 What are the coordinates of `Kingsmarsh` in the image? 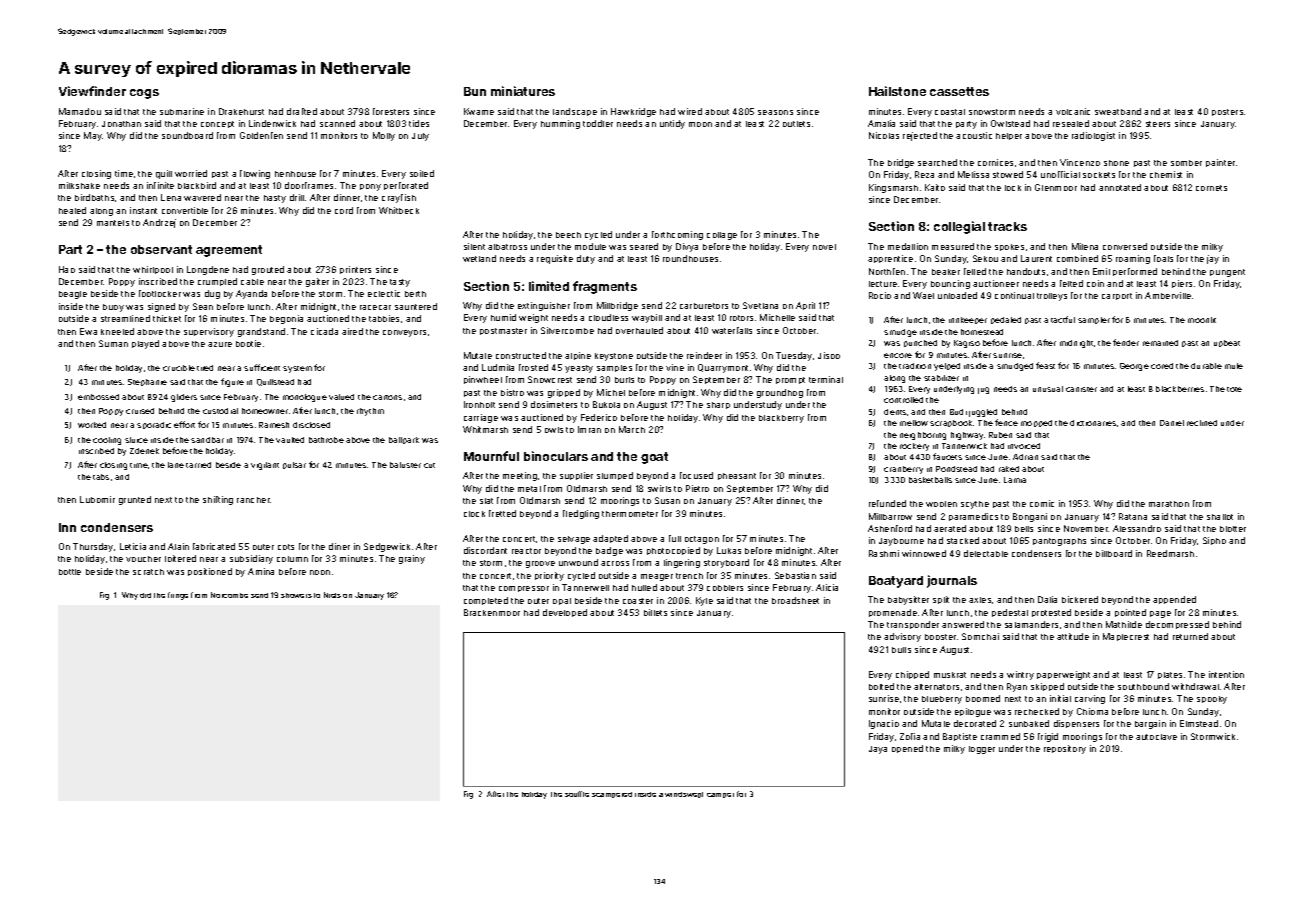 It's located at (893, 188).
